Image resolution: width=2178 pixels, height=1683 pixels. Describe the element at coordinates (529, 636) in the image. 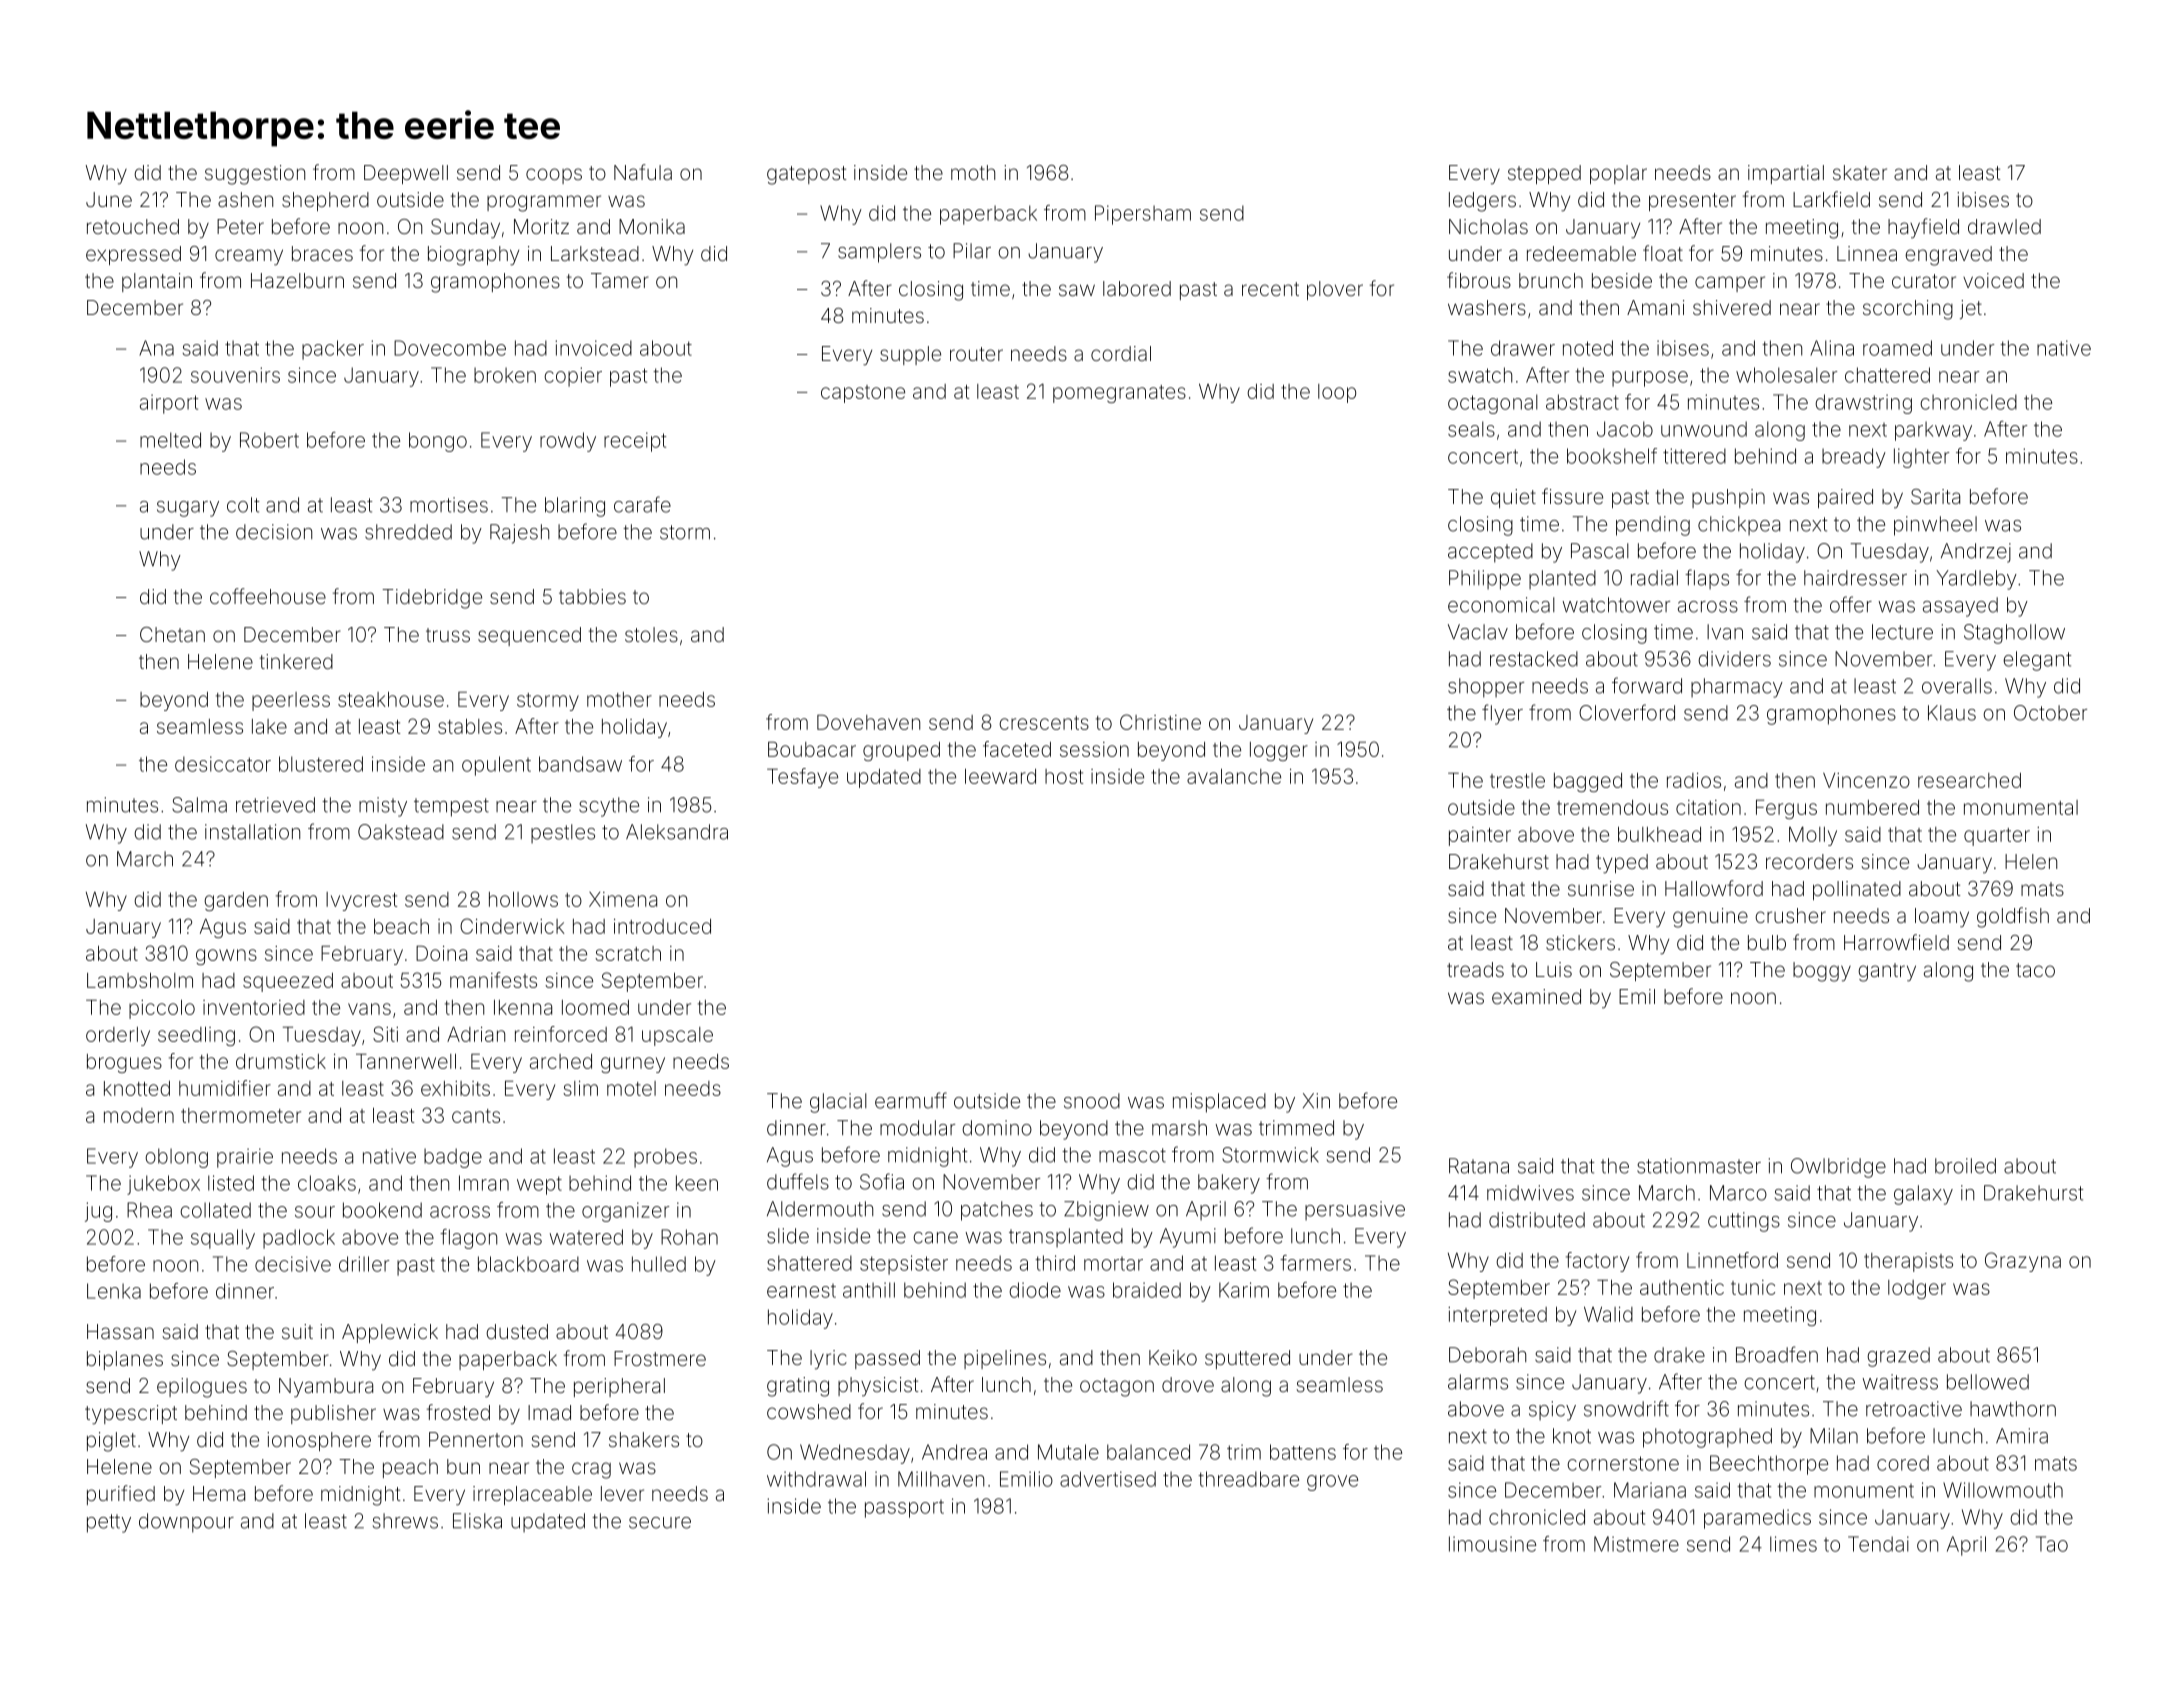

I see `sequenced` at that location.
